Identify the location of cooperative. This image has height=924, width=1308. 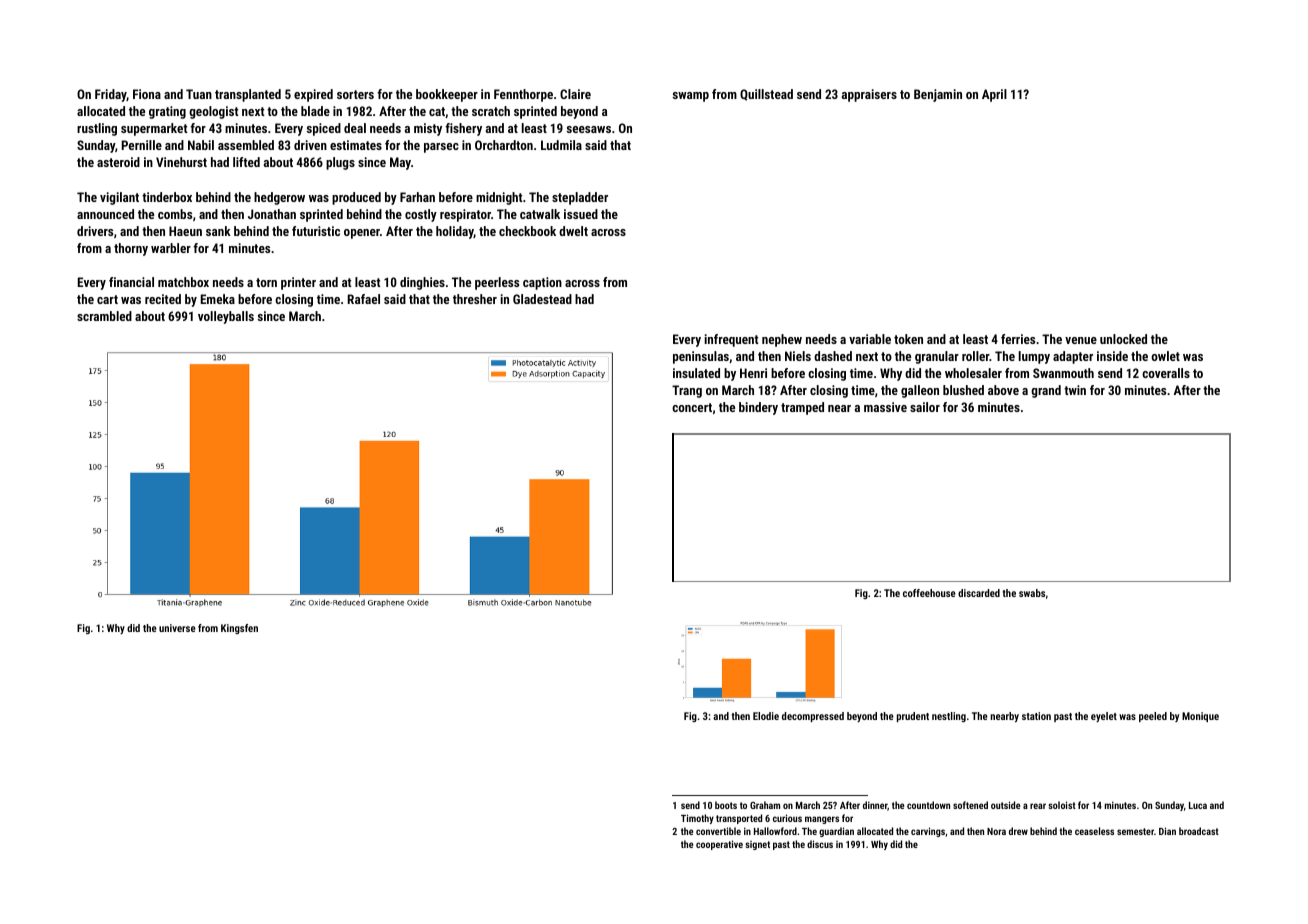
(719, 845).
